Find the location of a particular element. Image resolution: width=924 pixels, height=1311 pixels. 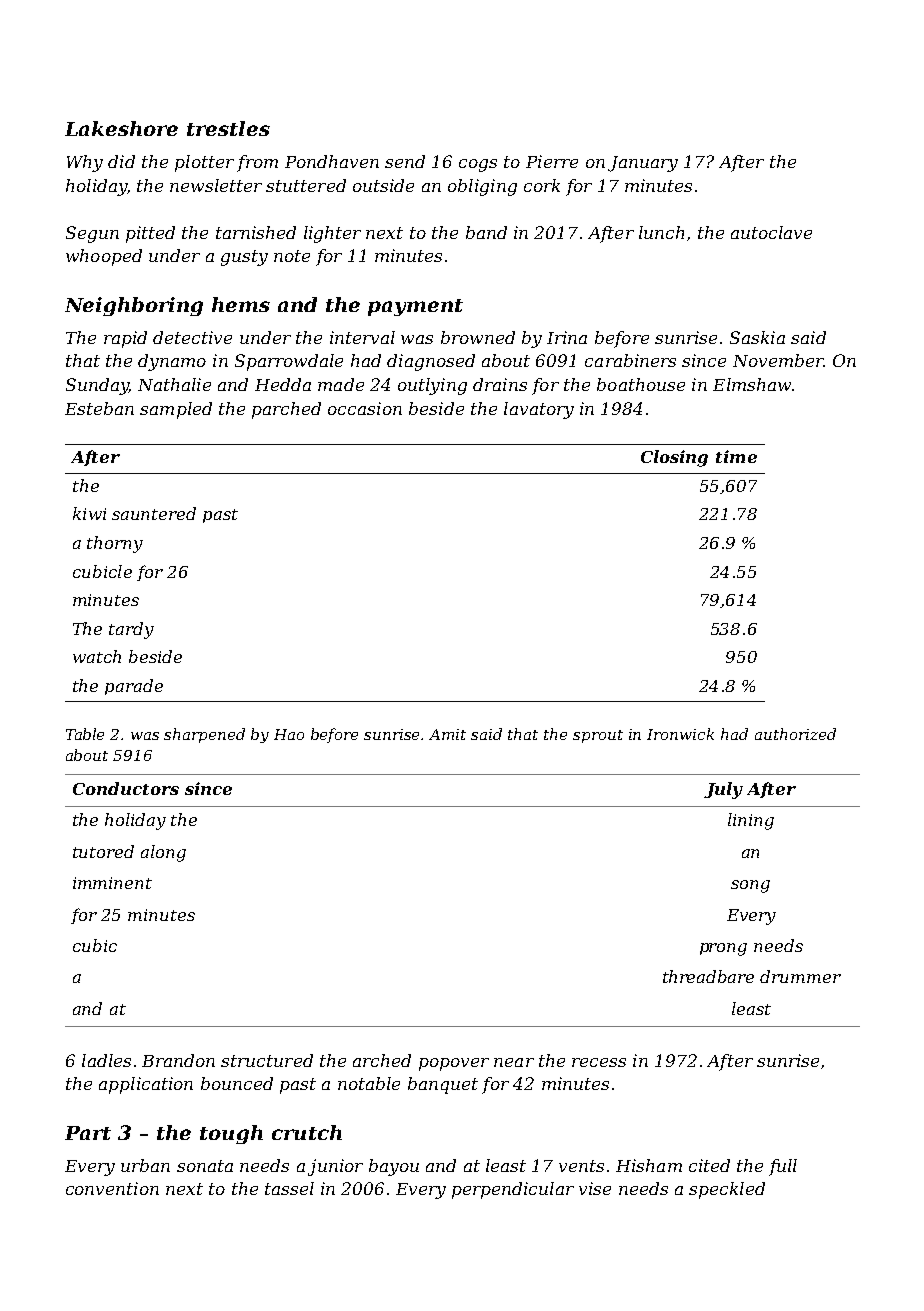

Conductors is located at coordinates (126, 788).
